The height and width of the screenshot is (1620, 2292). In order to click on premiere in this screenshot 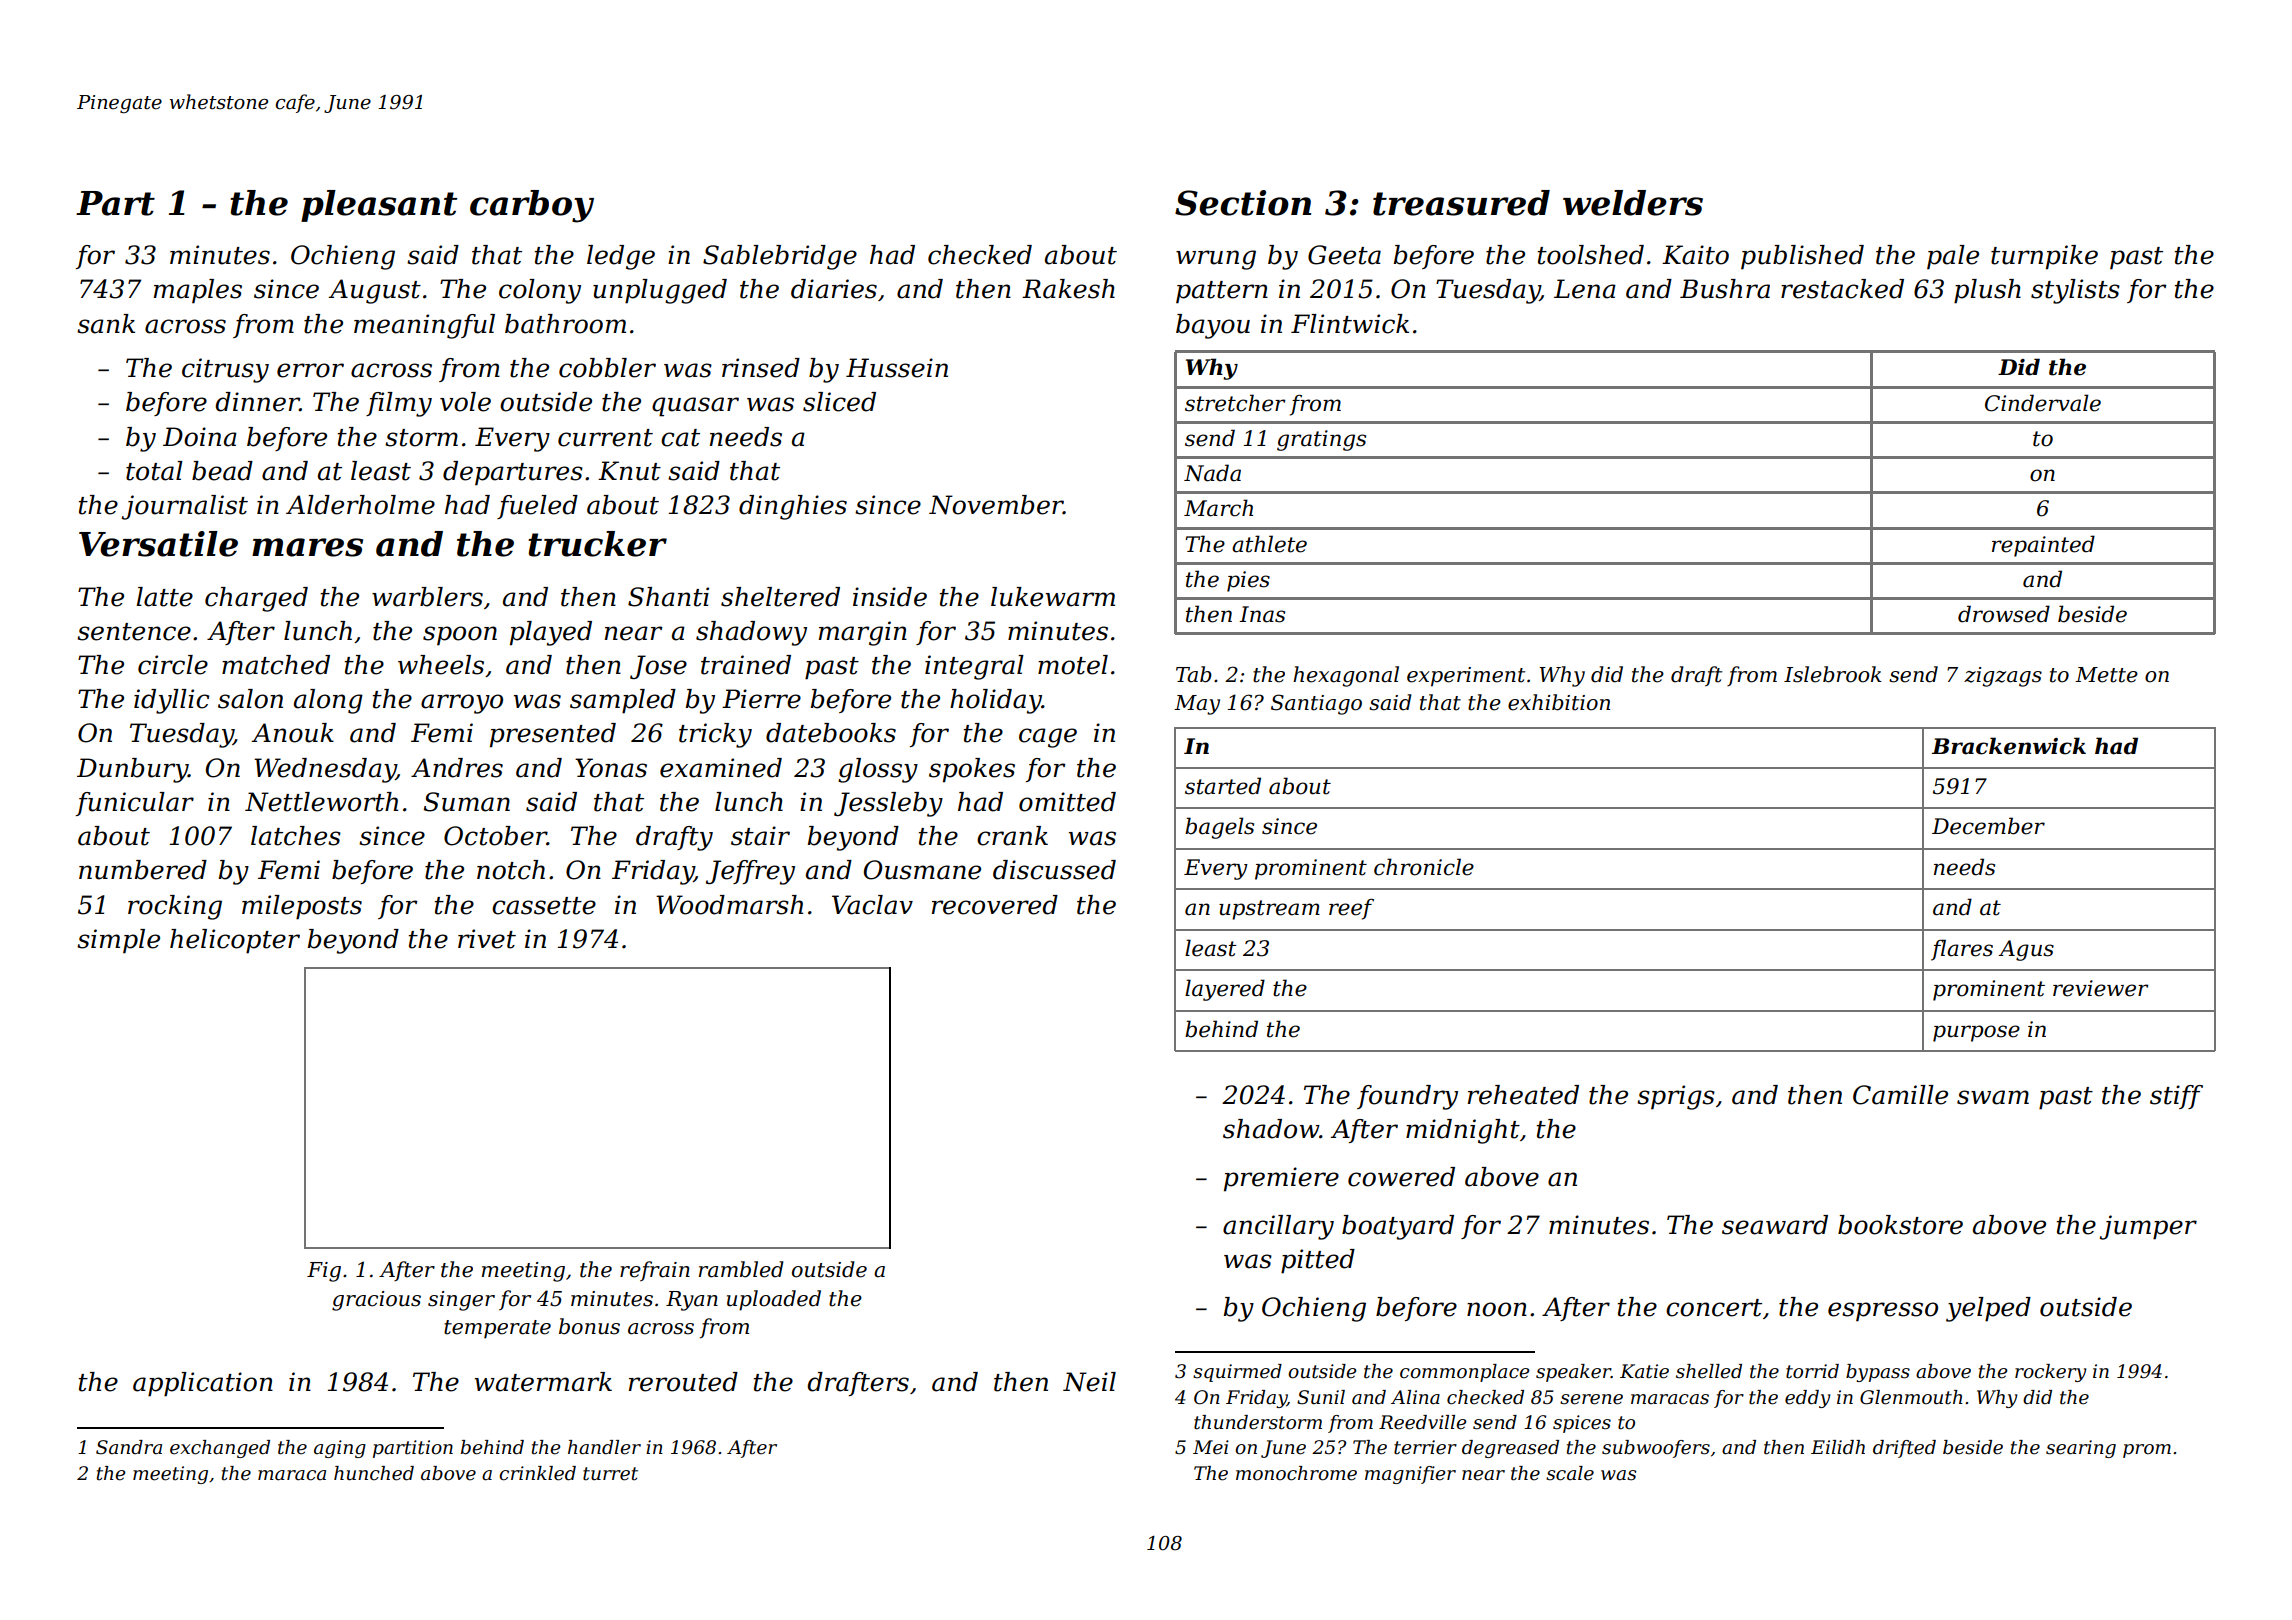, I will do `click(1281, 1179)`.
